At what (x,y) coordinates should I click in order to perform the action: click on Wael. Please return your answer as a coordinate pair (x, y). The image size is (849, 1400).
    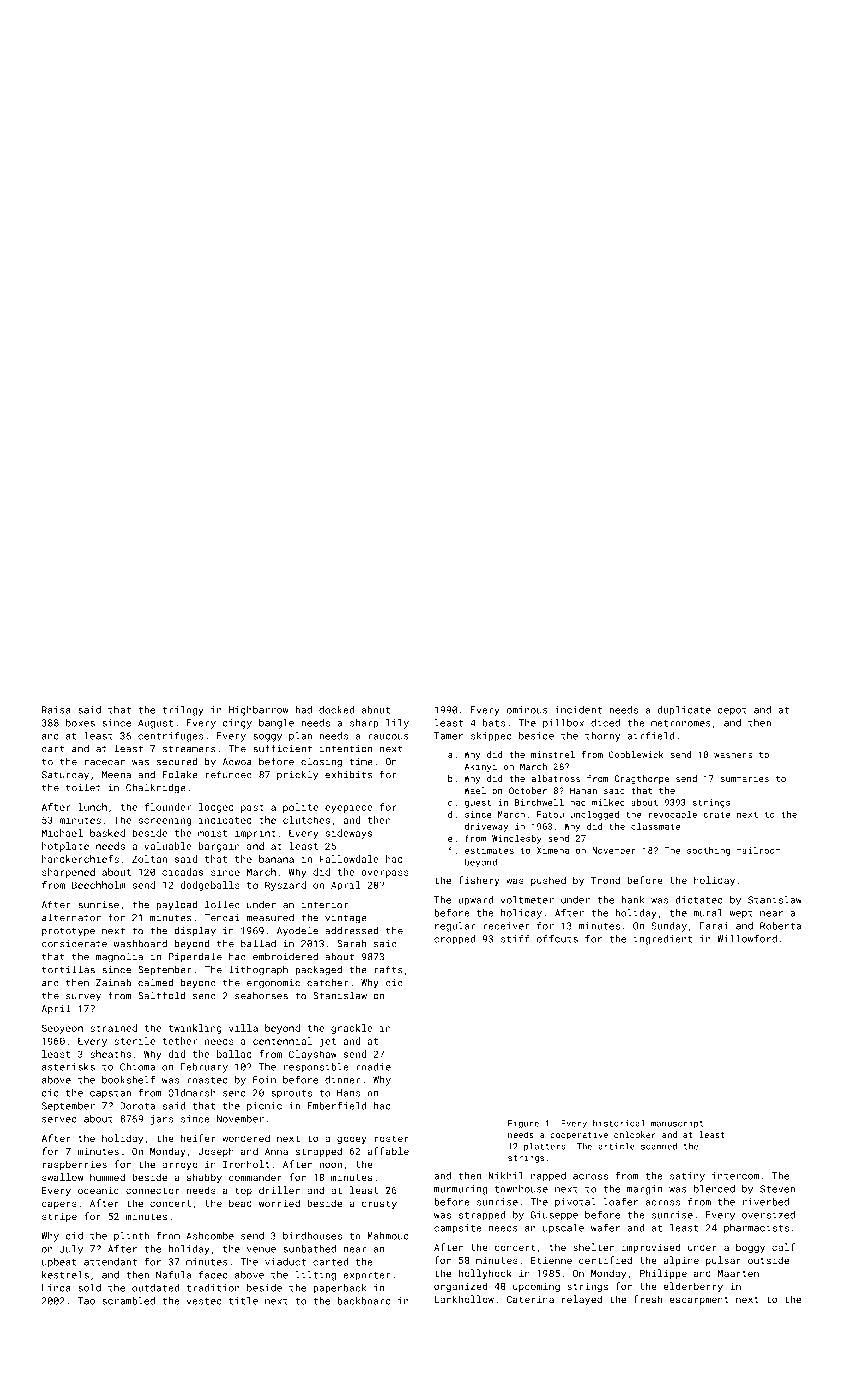
    Looking at the image, I should click on (475, 790).
